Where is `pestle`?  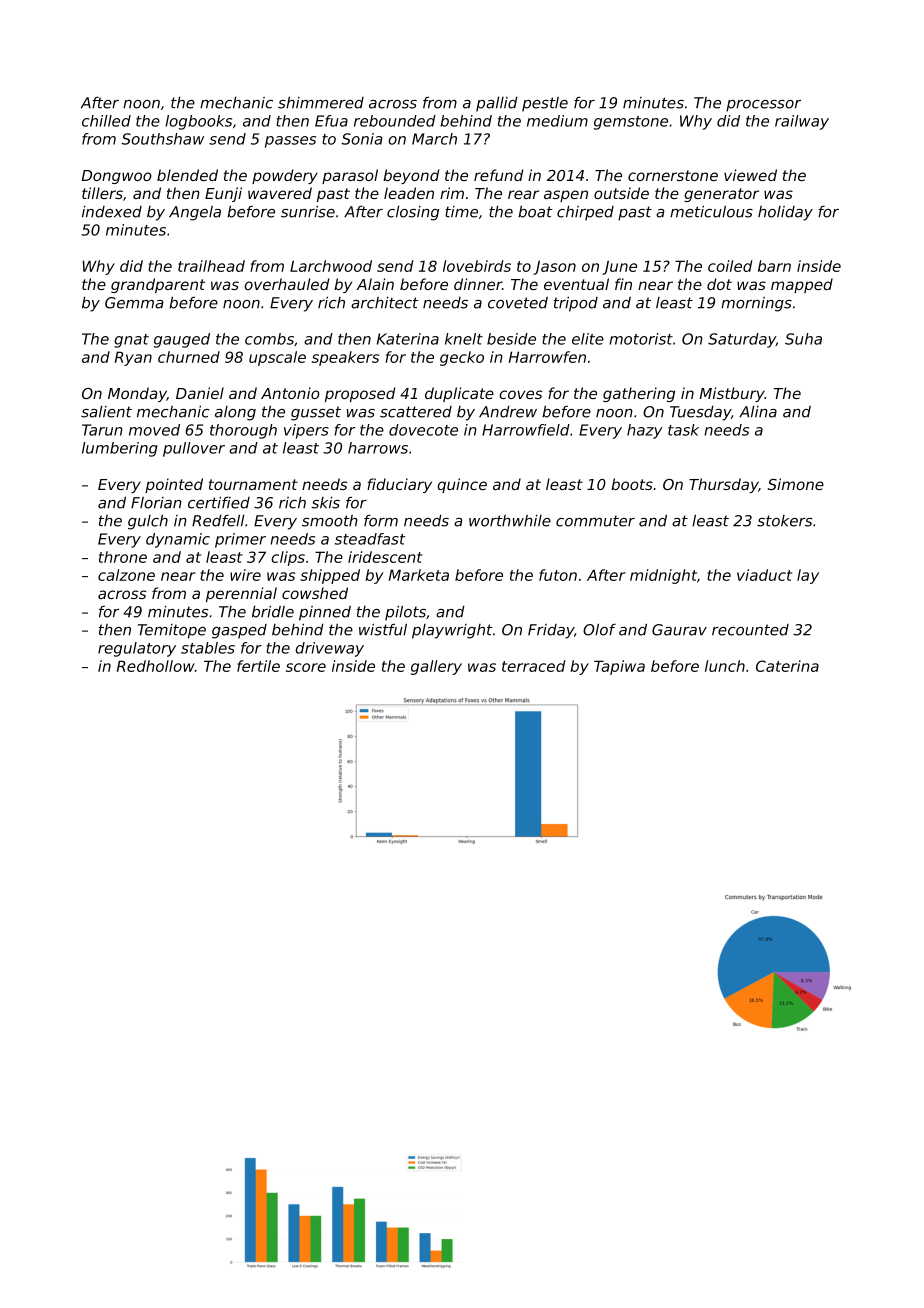 pestle is located at coordinates (545, 104).
